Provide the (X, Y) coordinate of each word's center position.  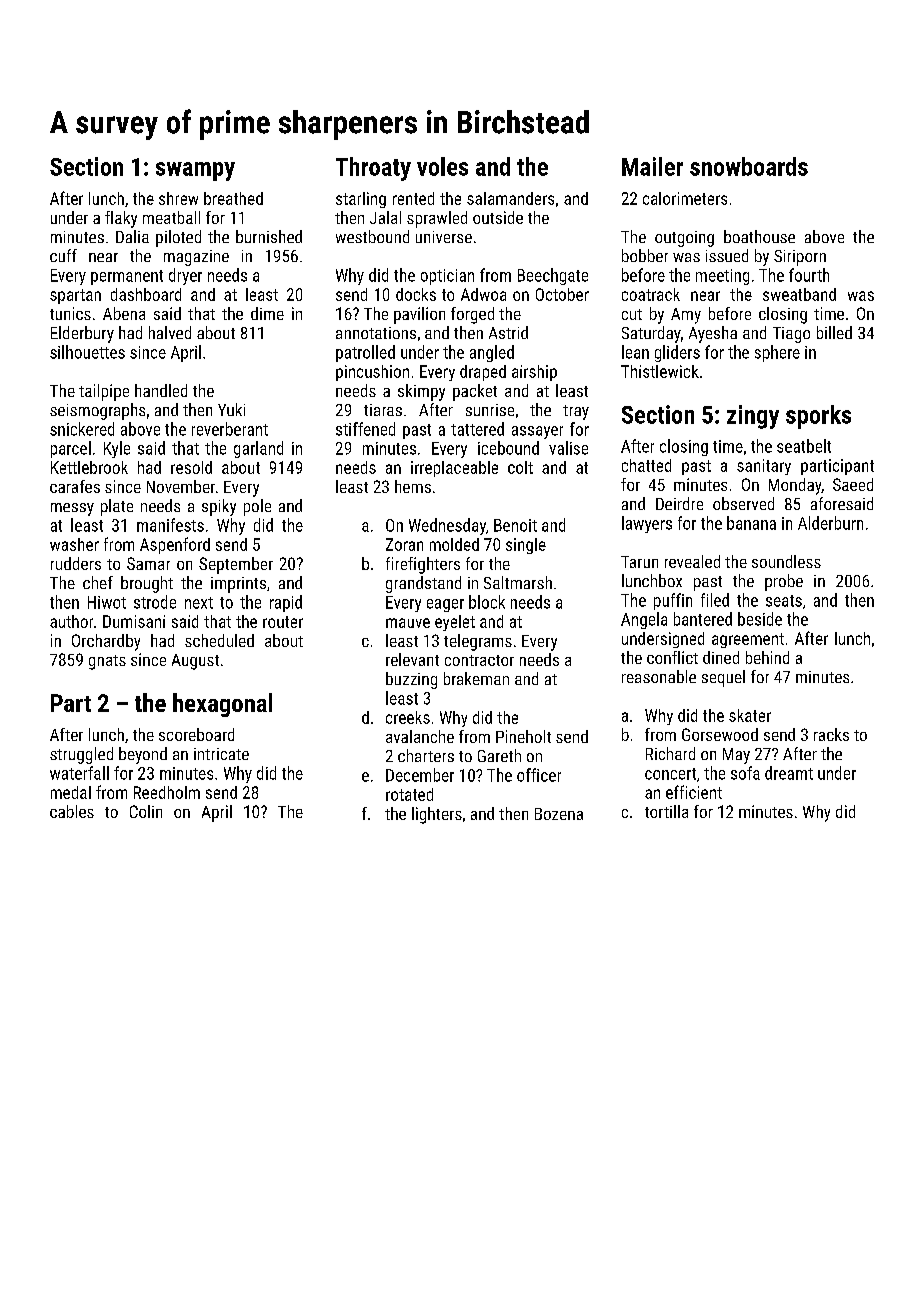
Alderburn (830, 523)
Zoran (404, 544)
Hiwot (107, 602)
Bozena (559, 814)
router (283, 622)
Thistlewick (660, 371)
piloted (178, 238)
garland (258, 449)
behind (767, 657)
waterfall (79, 773)
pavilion (419, 315)
